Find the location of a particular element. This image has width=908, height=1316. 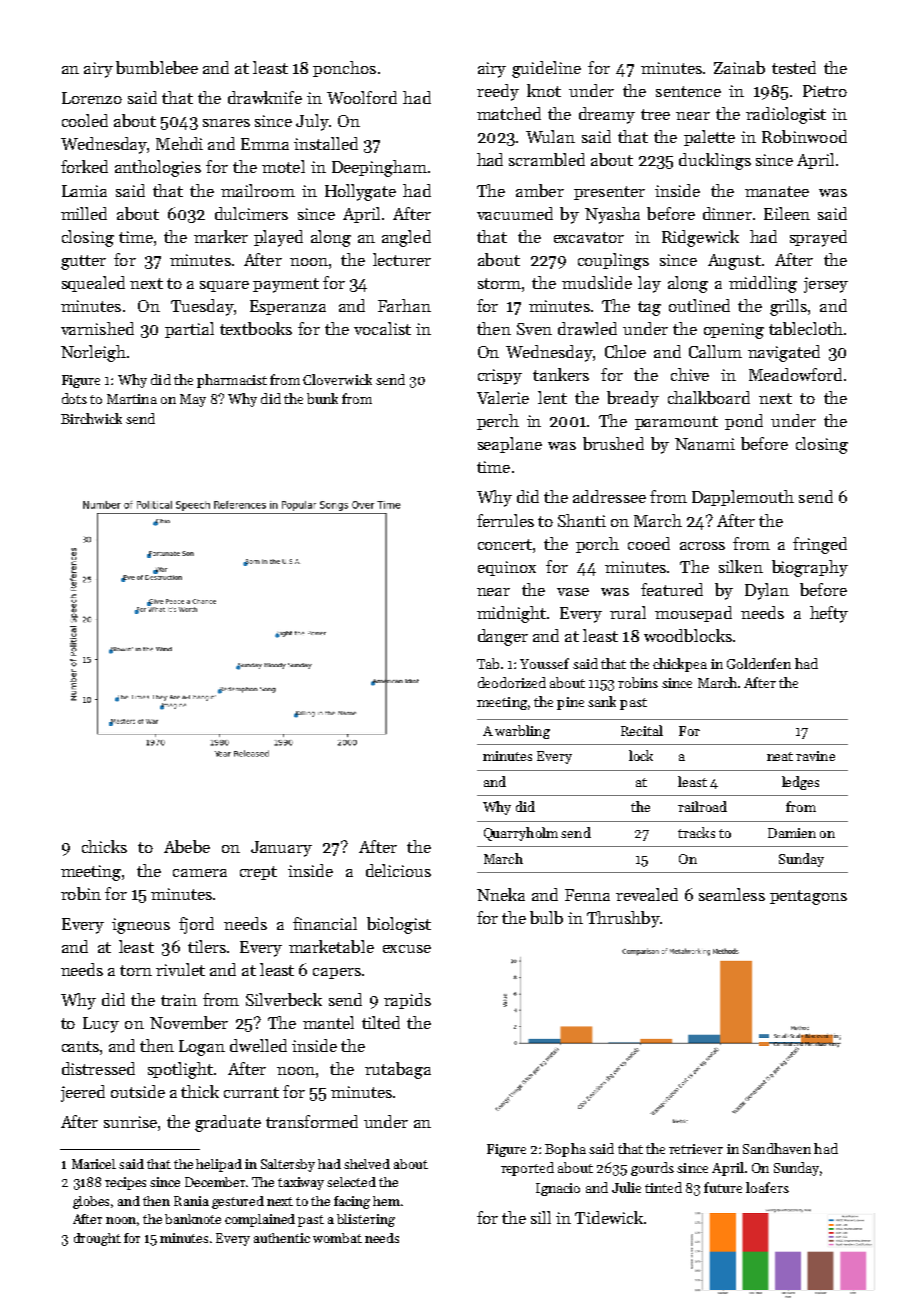

gutter is located at coordinates (83, 262).
